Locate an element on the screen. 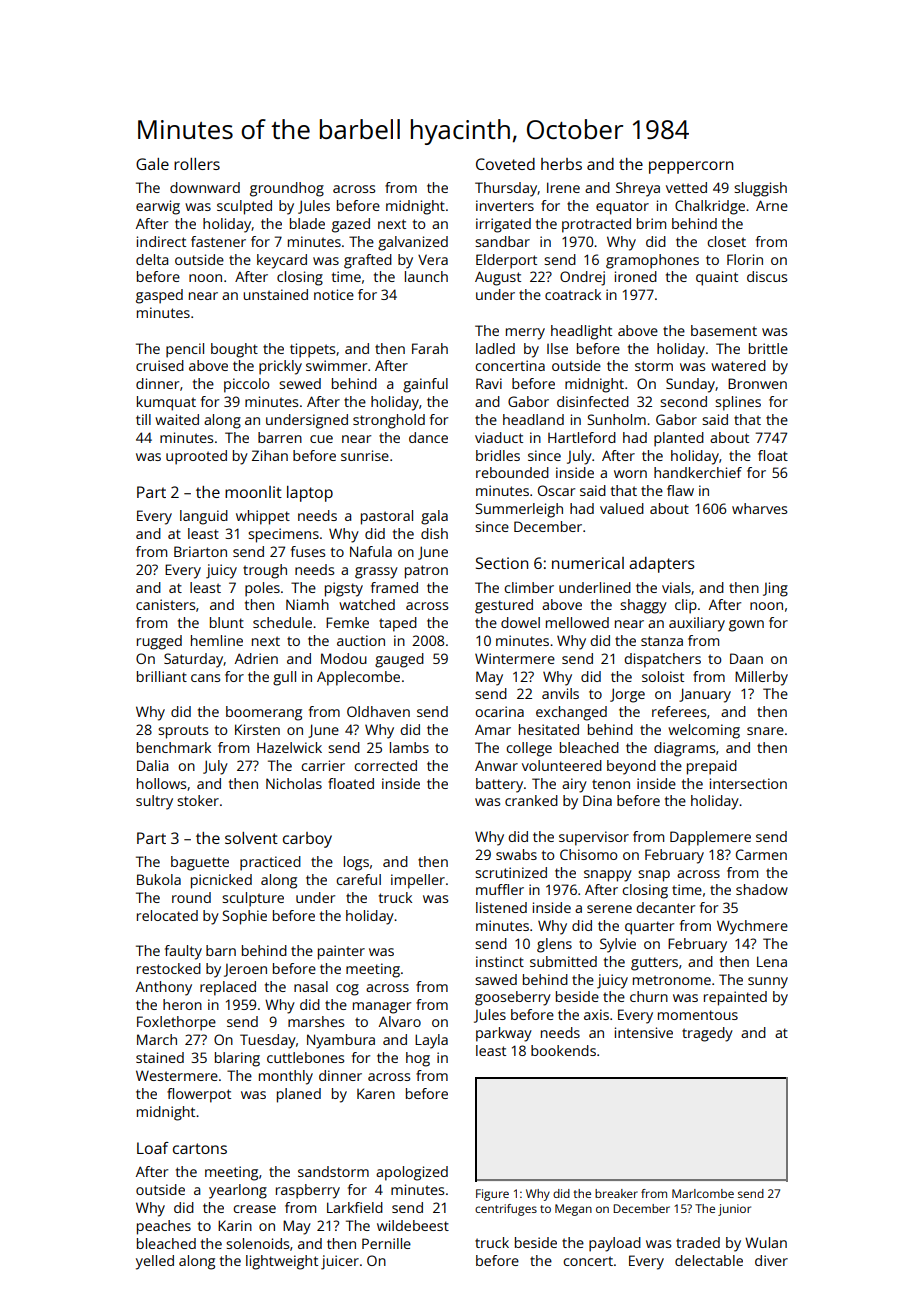  logs is located at coordinates (356, 863).
